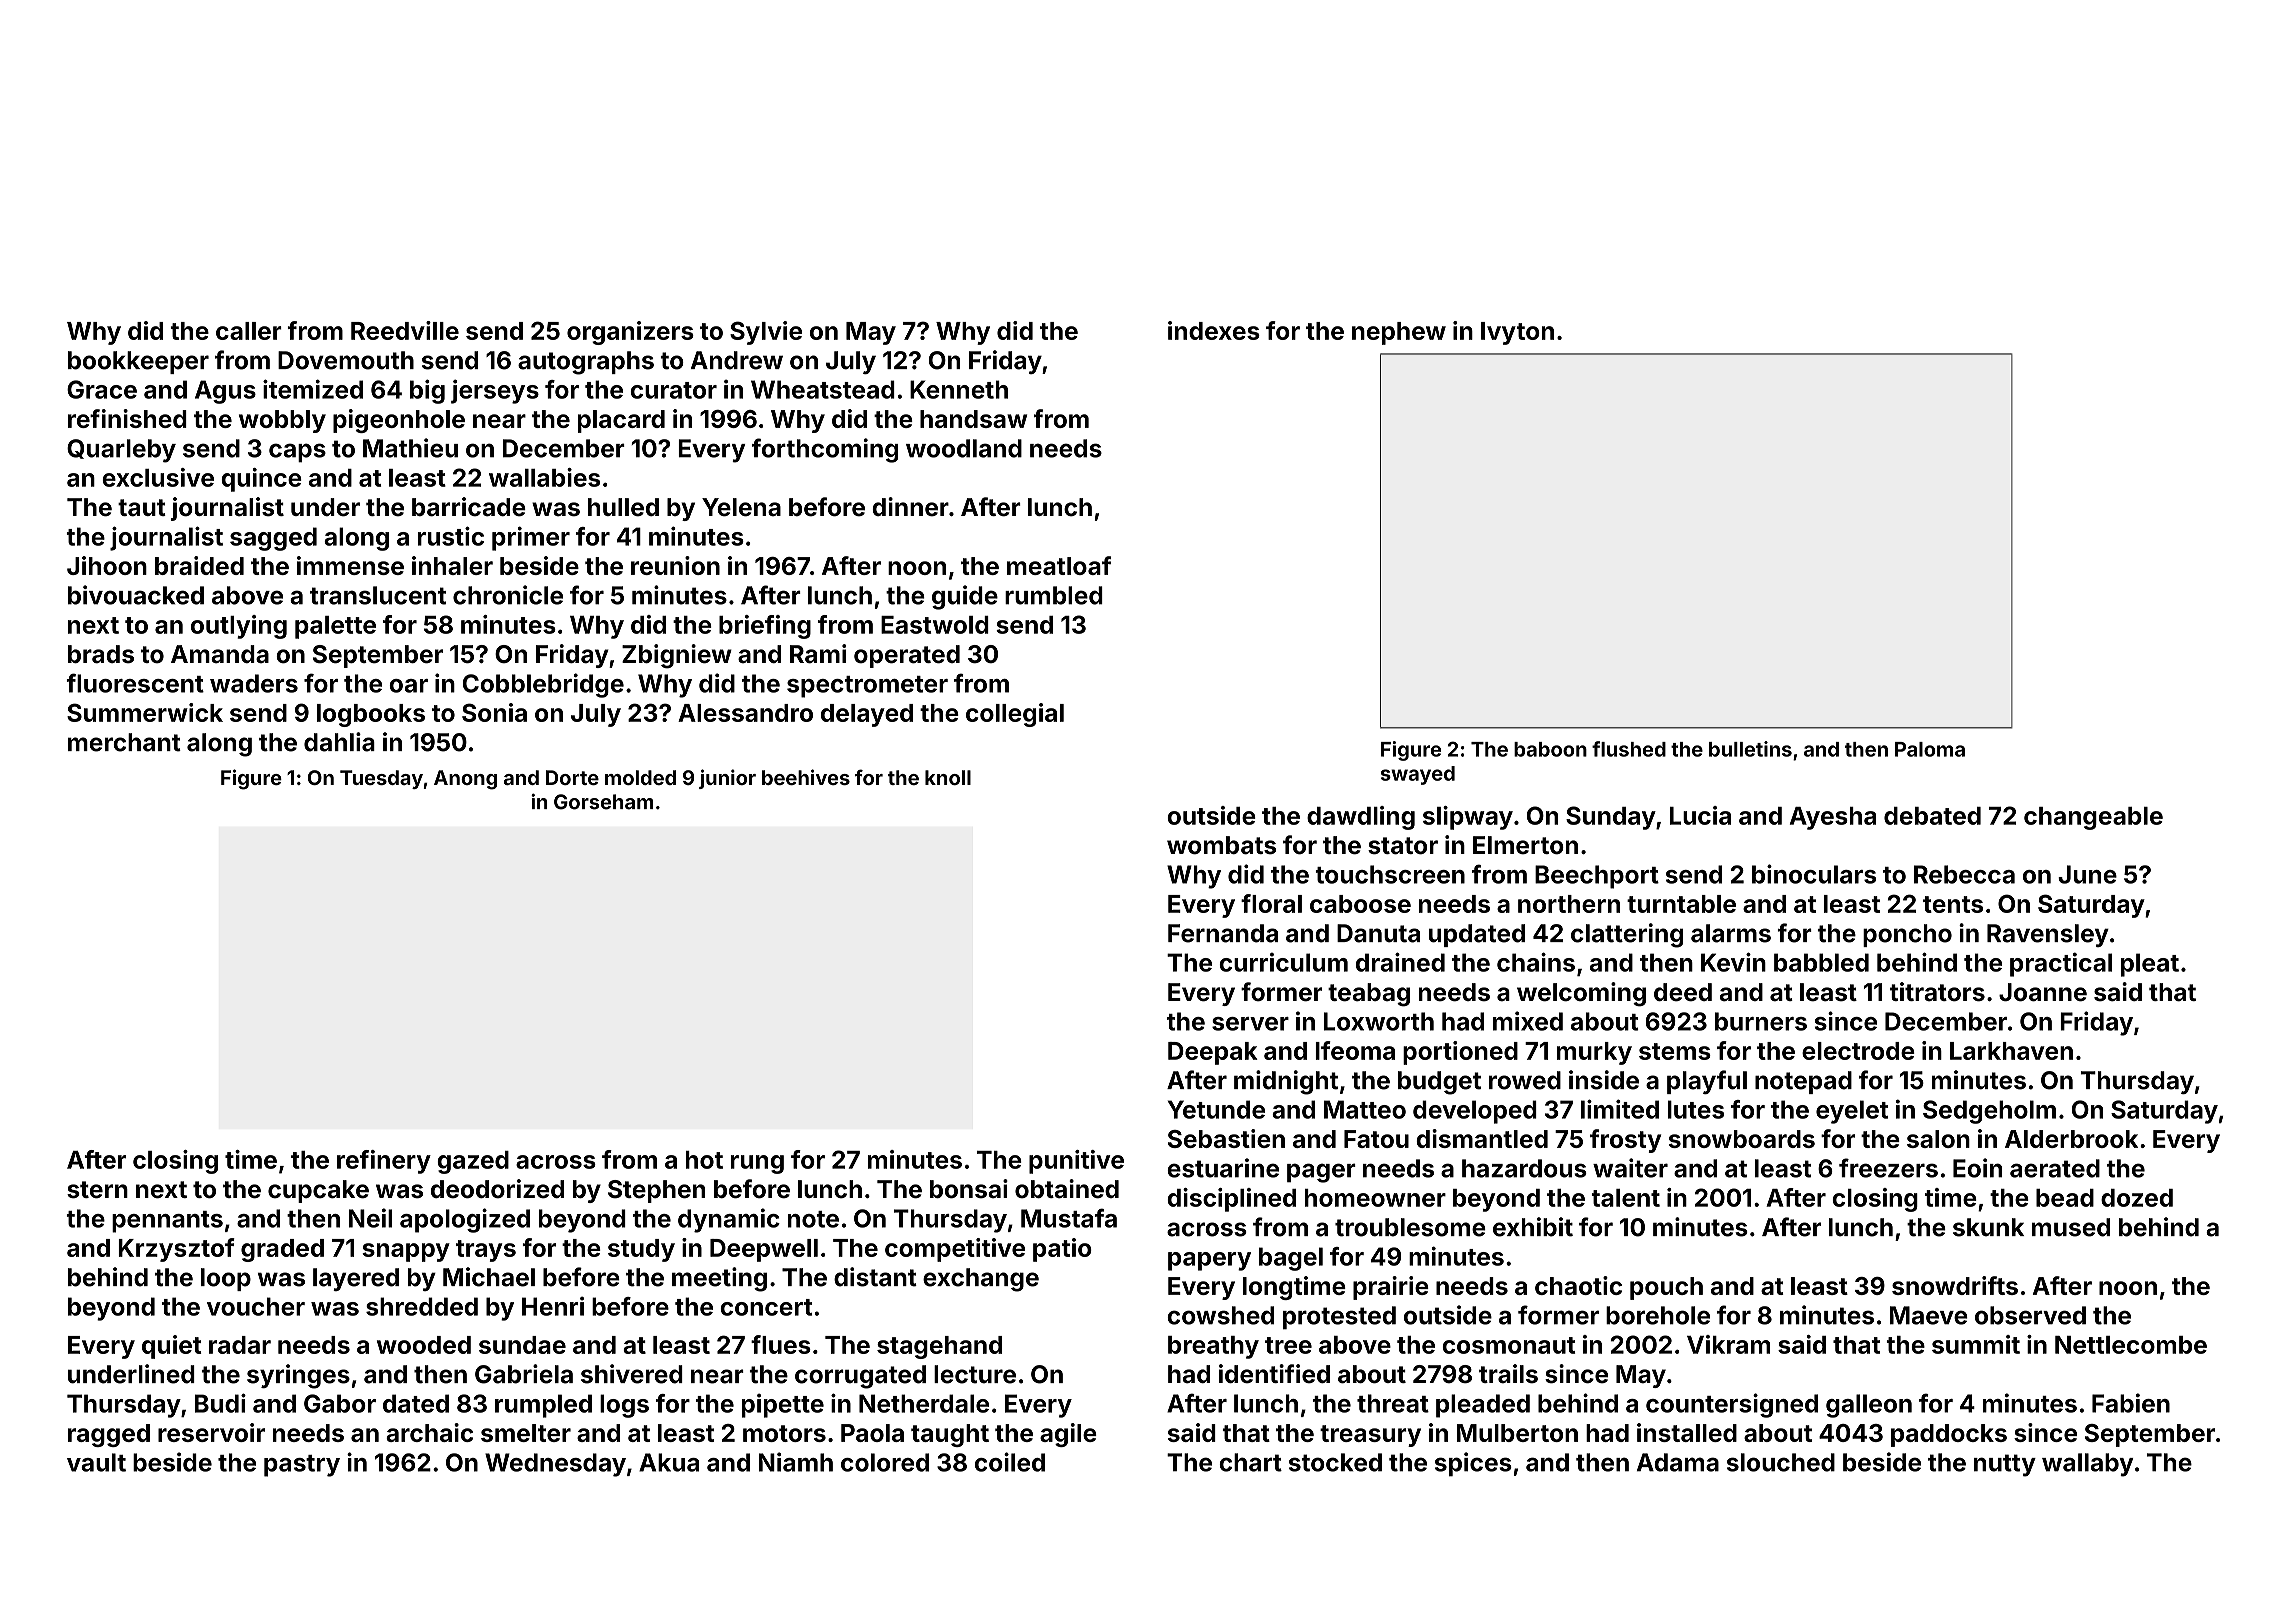 The height and width of the screenshot is (1620, 2292). Describe the element at coordinates (766, 333) in the screenshot. I see `Sylvie` at that location.
